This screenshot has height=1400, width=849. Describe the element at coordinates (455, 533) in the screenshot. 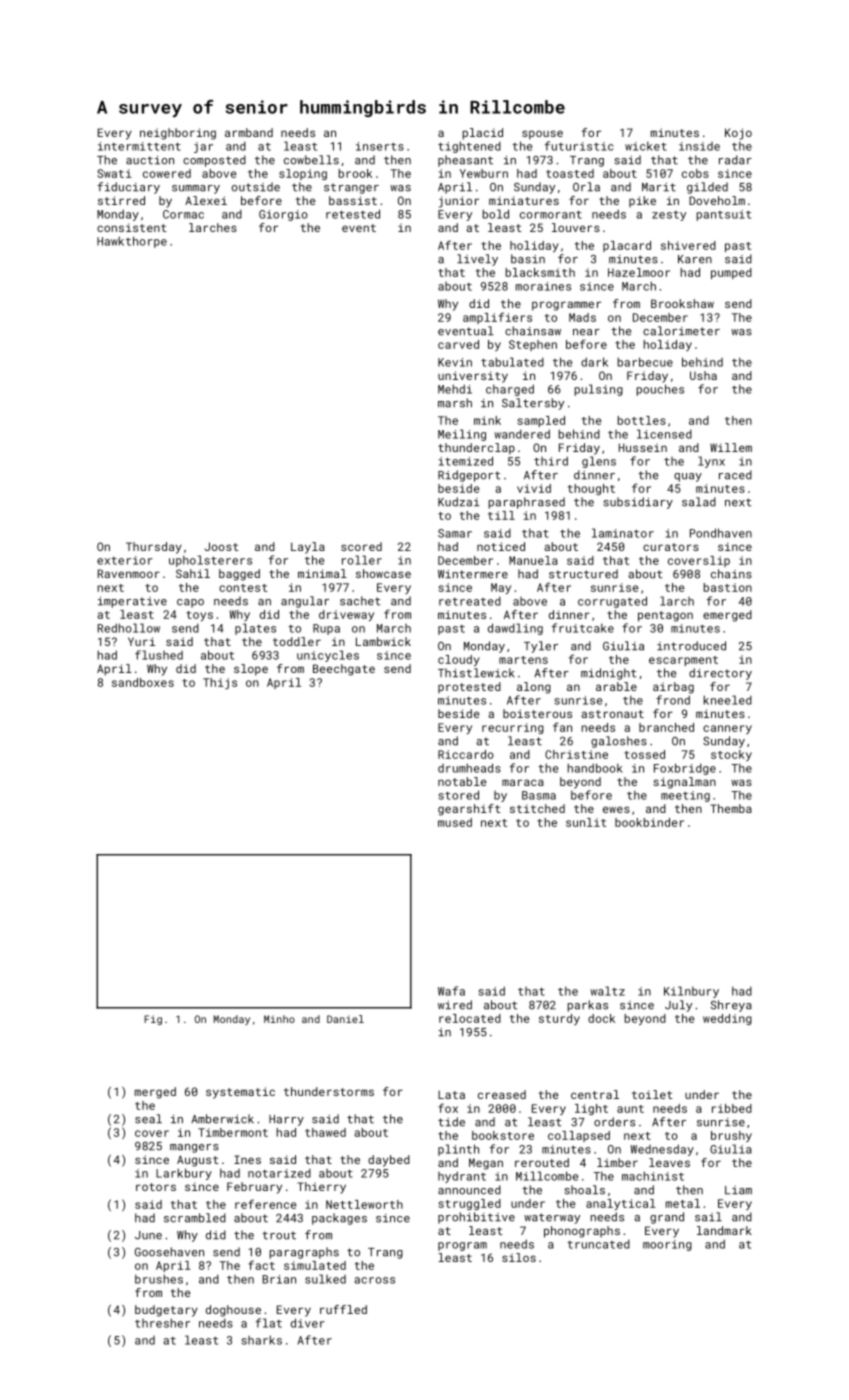

I see `Samar` at that location.
